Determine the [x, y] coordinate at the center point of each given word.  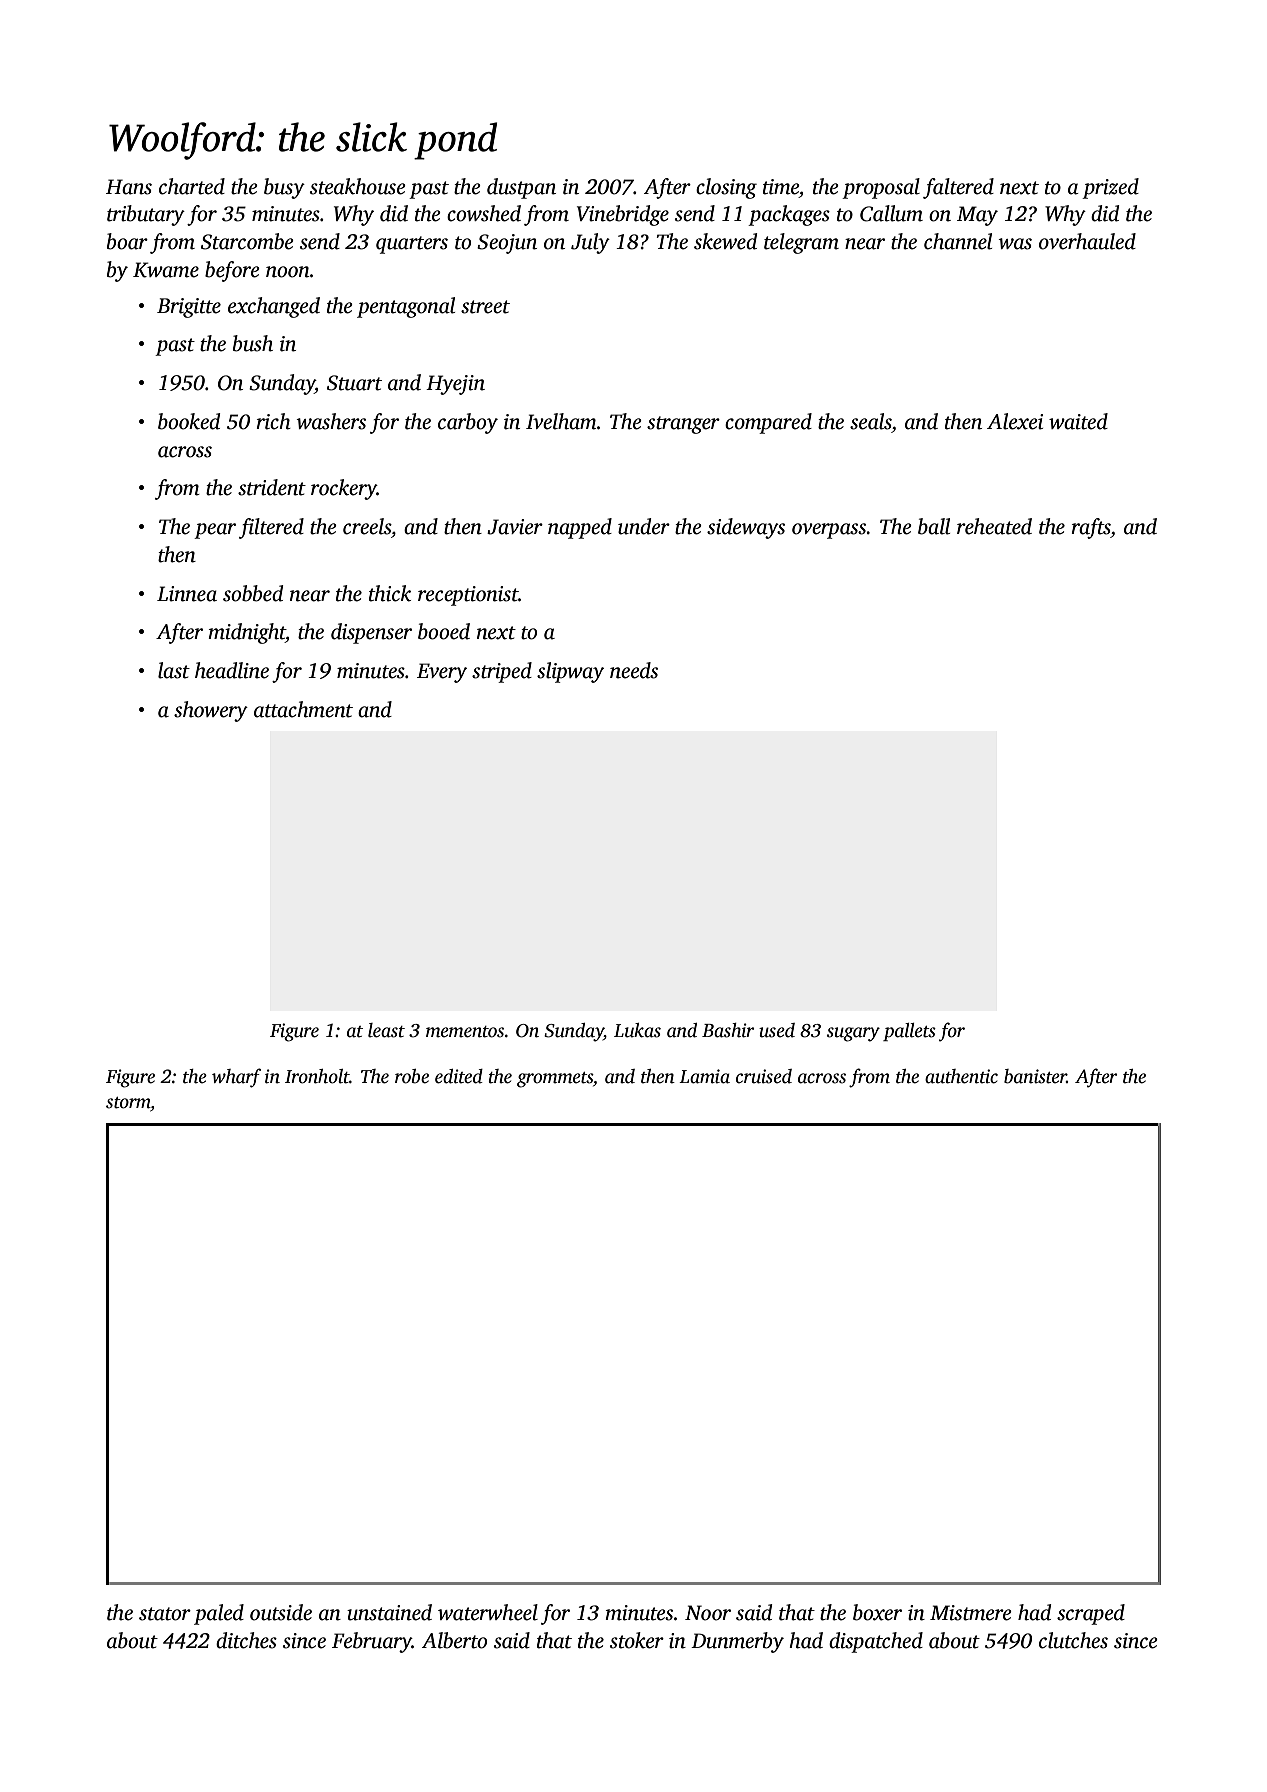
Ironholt [317, 1076]
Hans [129, 187]
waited [1078, 421]
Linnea [187, 594]
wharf [236, 1078]
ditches [246, 1640]
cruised [764, 1076]
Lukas [637, 1030]
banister [1035, 1076]
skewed [725, 241]
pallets [909, 1032]
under [644, 526]
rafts [1091, 528]
